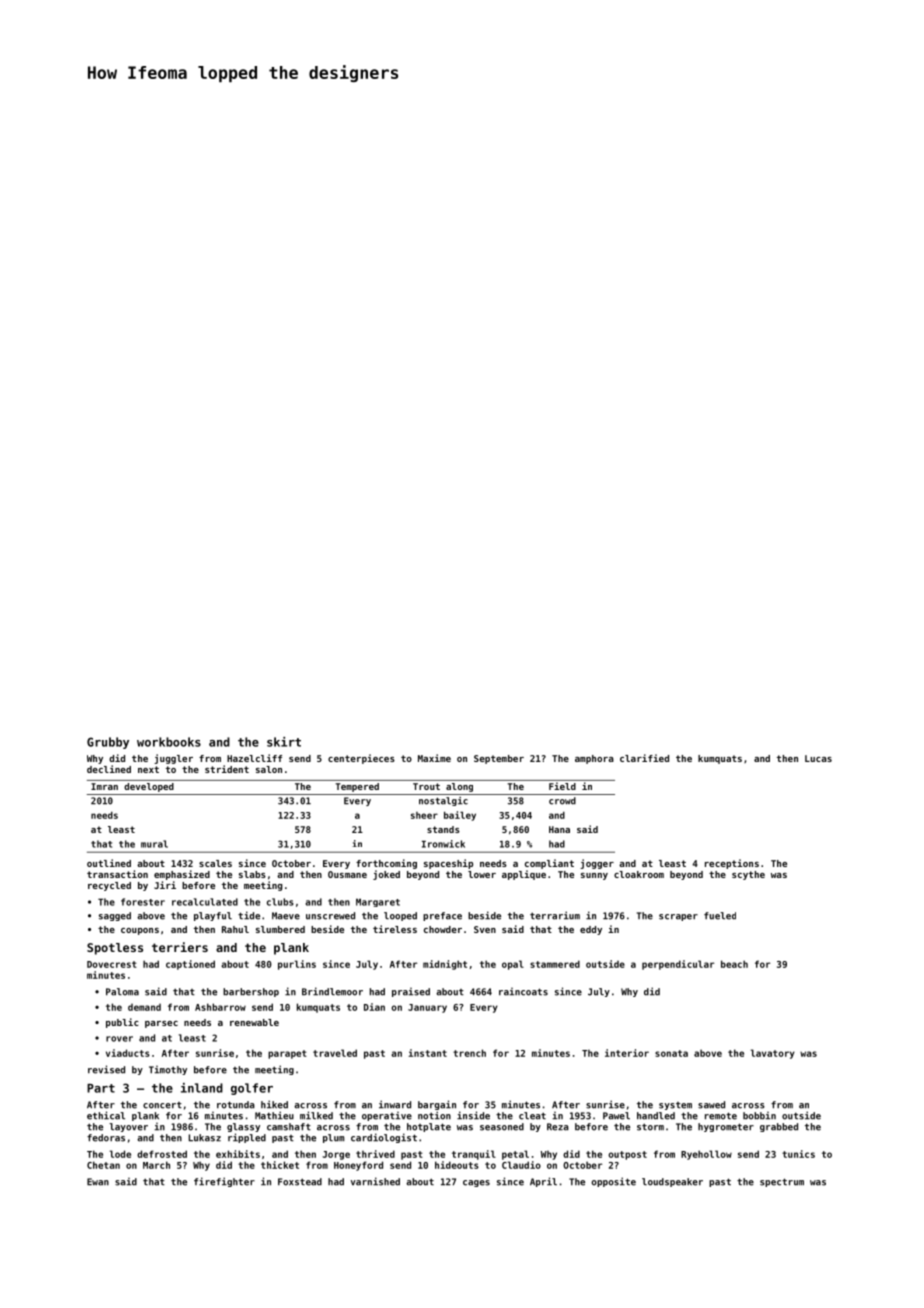 This screenshot has height=1308, width=924. Describe the element at coordinates (469, 1053) in the screenshot. I see `trench` at that location.
